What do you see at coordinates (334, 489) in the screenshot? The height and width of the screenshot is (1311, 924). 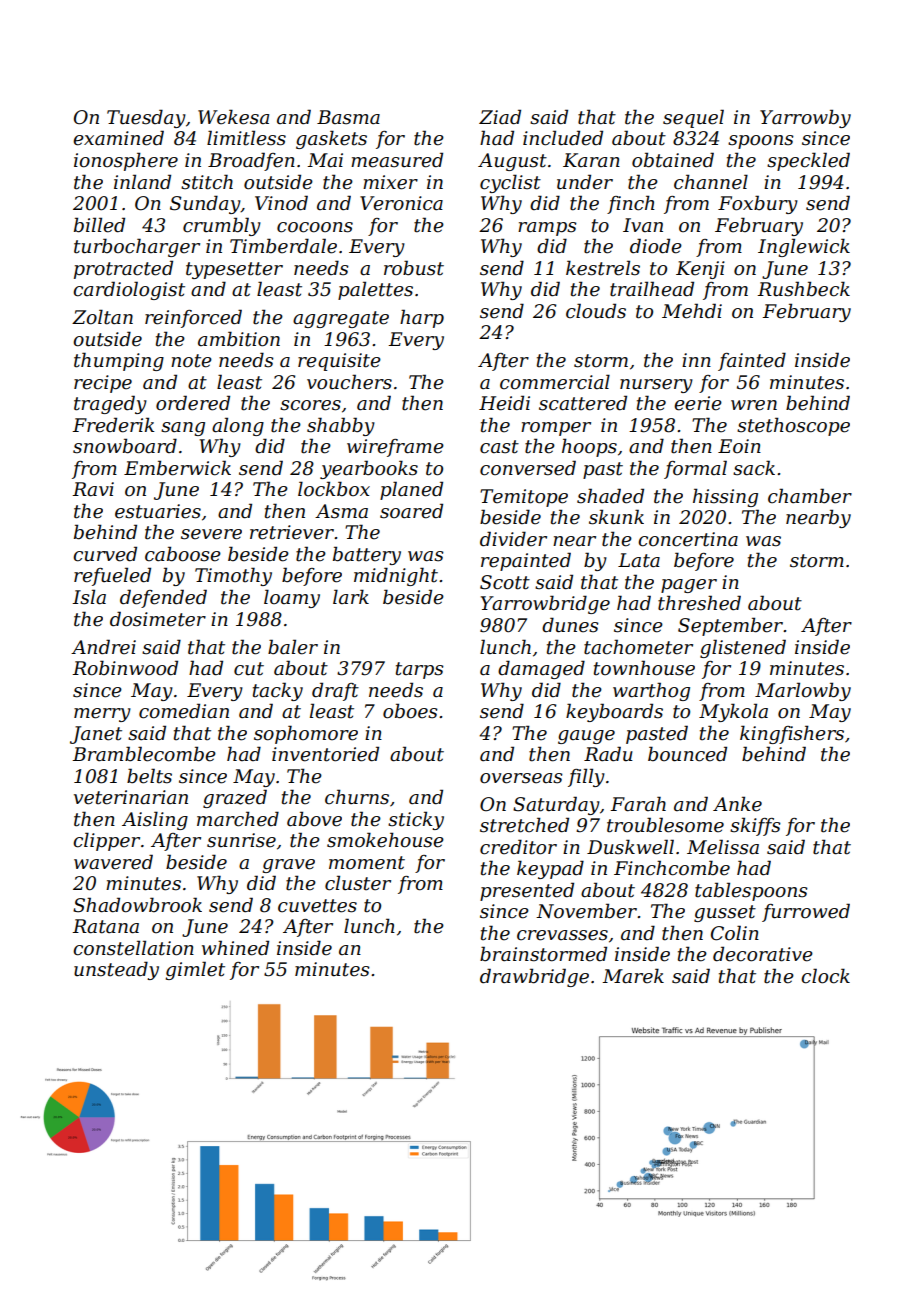 I see `lockbox` at bounding box center [334, 489].
